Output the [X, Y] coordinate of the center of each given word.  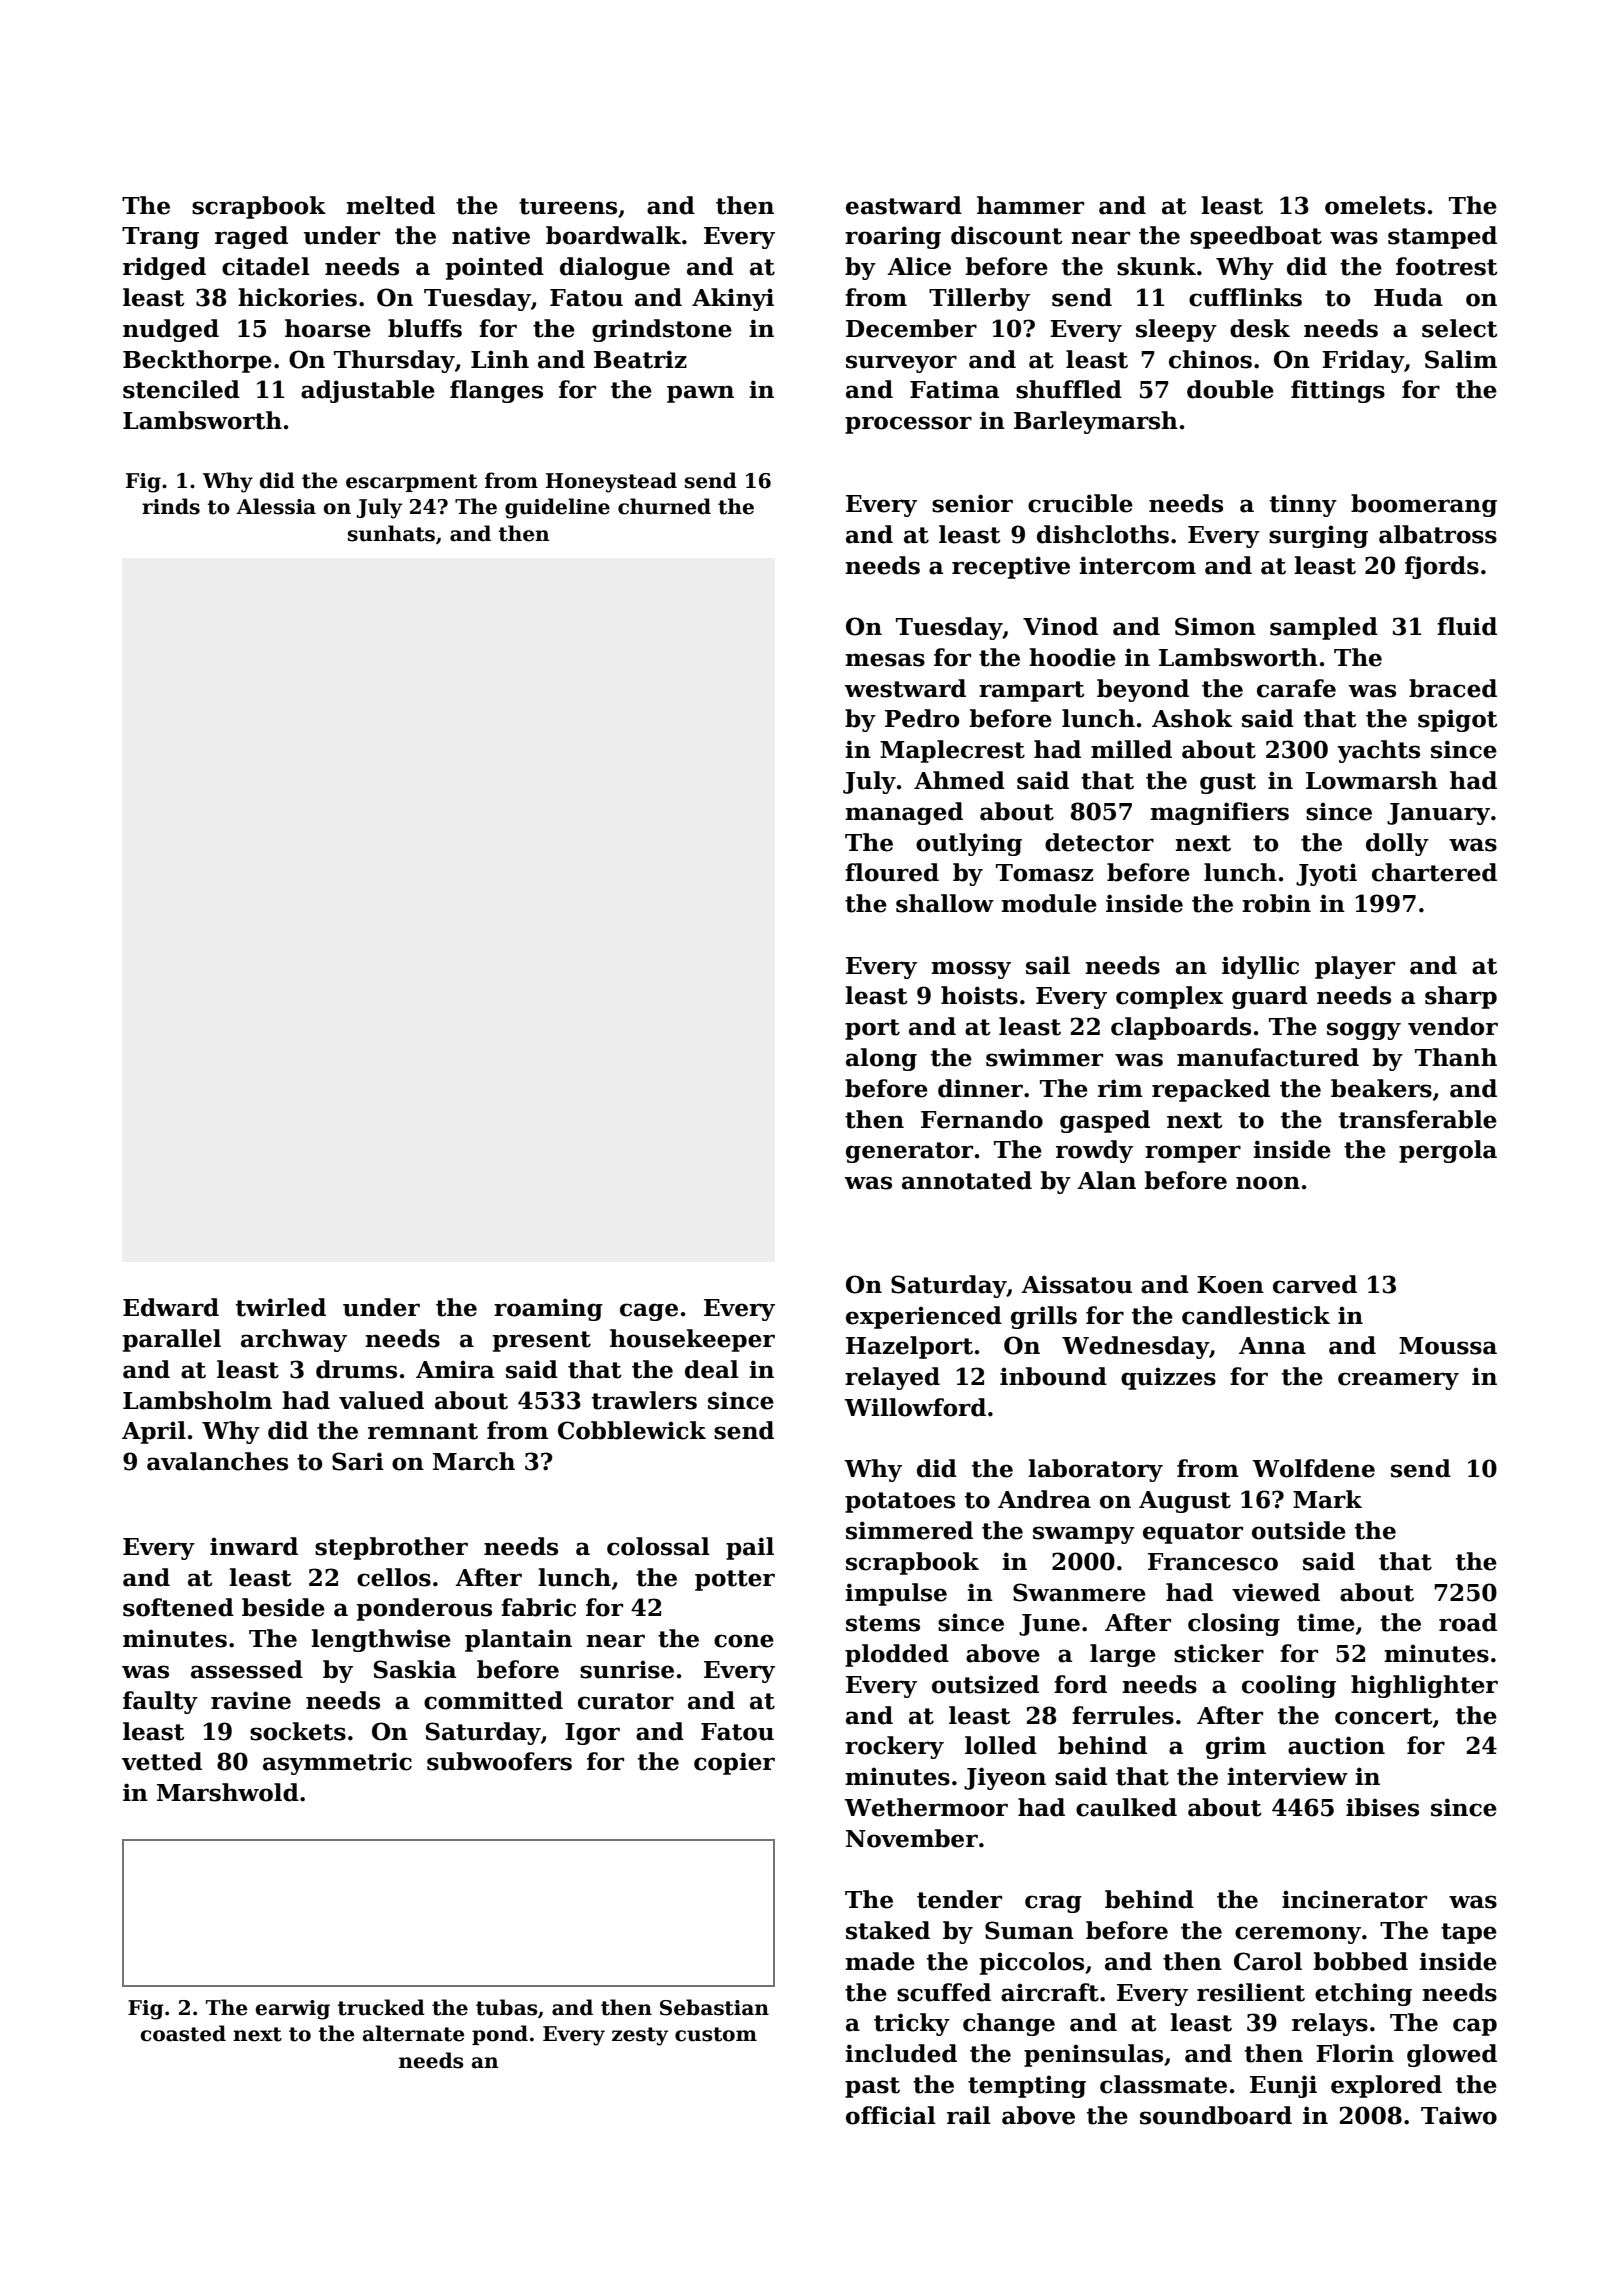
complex [1169, 997]
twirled [281, 1307]
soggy [1364, 1031]
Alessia [276, 506]
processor [908, 425]
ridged [164, 268]
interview [1287, 1776]
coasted [183, 2033]
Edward [171, 1307]
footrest [1447, 266]
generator [909, 1152]
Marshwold [228, 1792]
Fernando [982, 1119]
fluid [1467, 626]
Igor [592, 1734]
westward [905, 688]
